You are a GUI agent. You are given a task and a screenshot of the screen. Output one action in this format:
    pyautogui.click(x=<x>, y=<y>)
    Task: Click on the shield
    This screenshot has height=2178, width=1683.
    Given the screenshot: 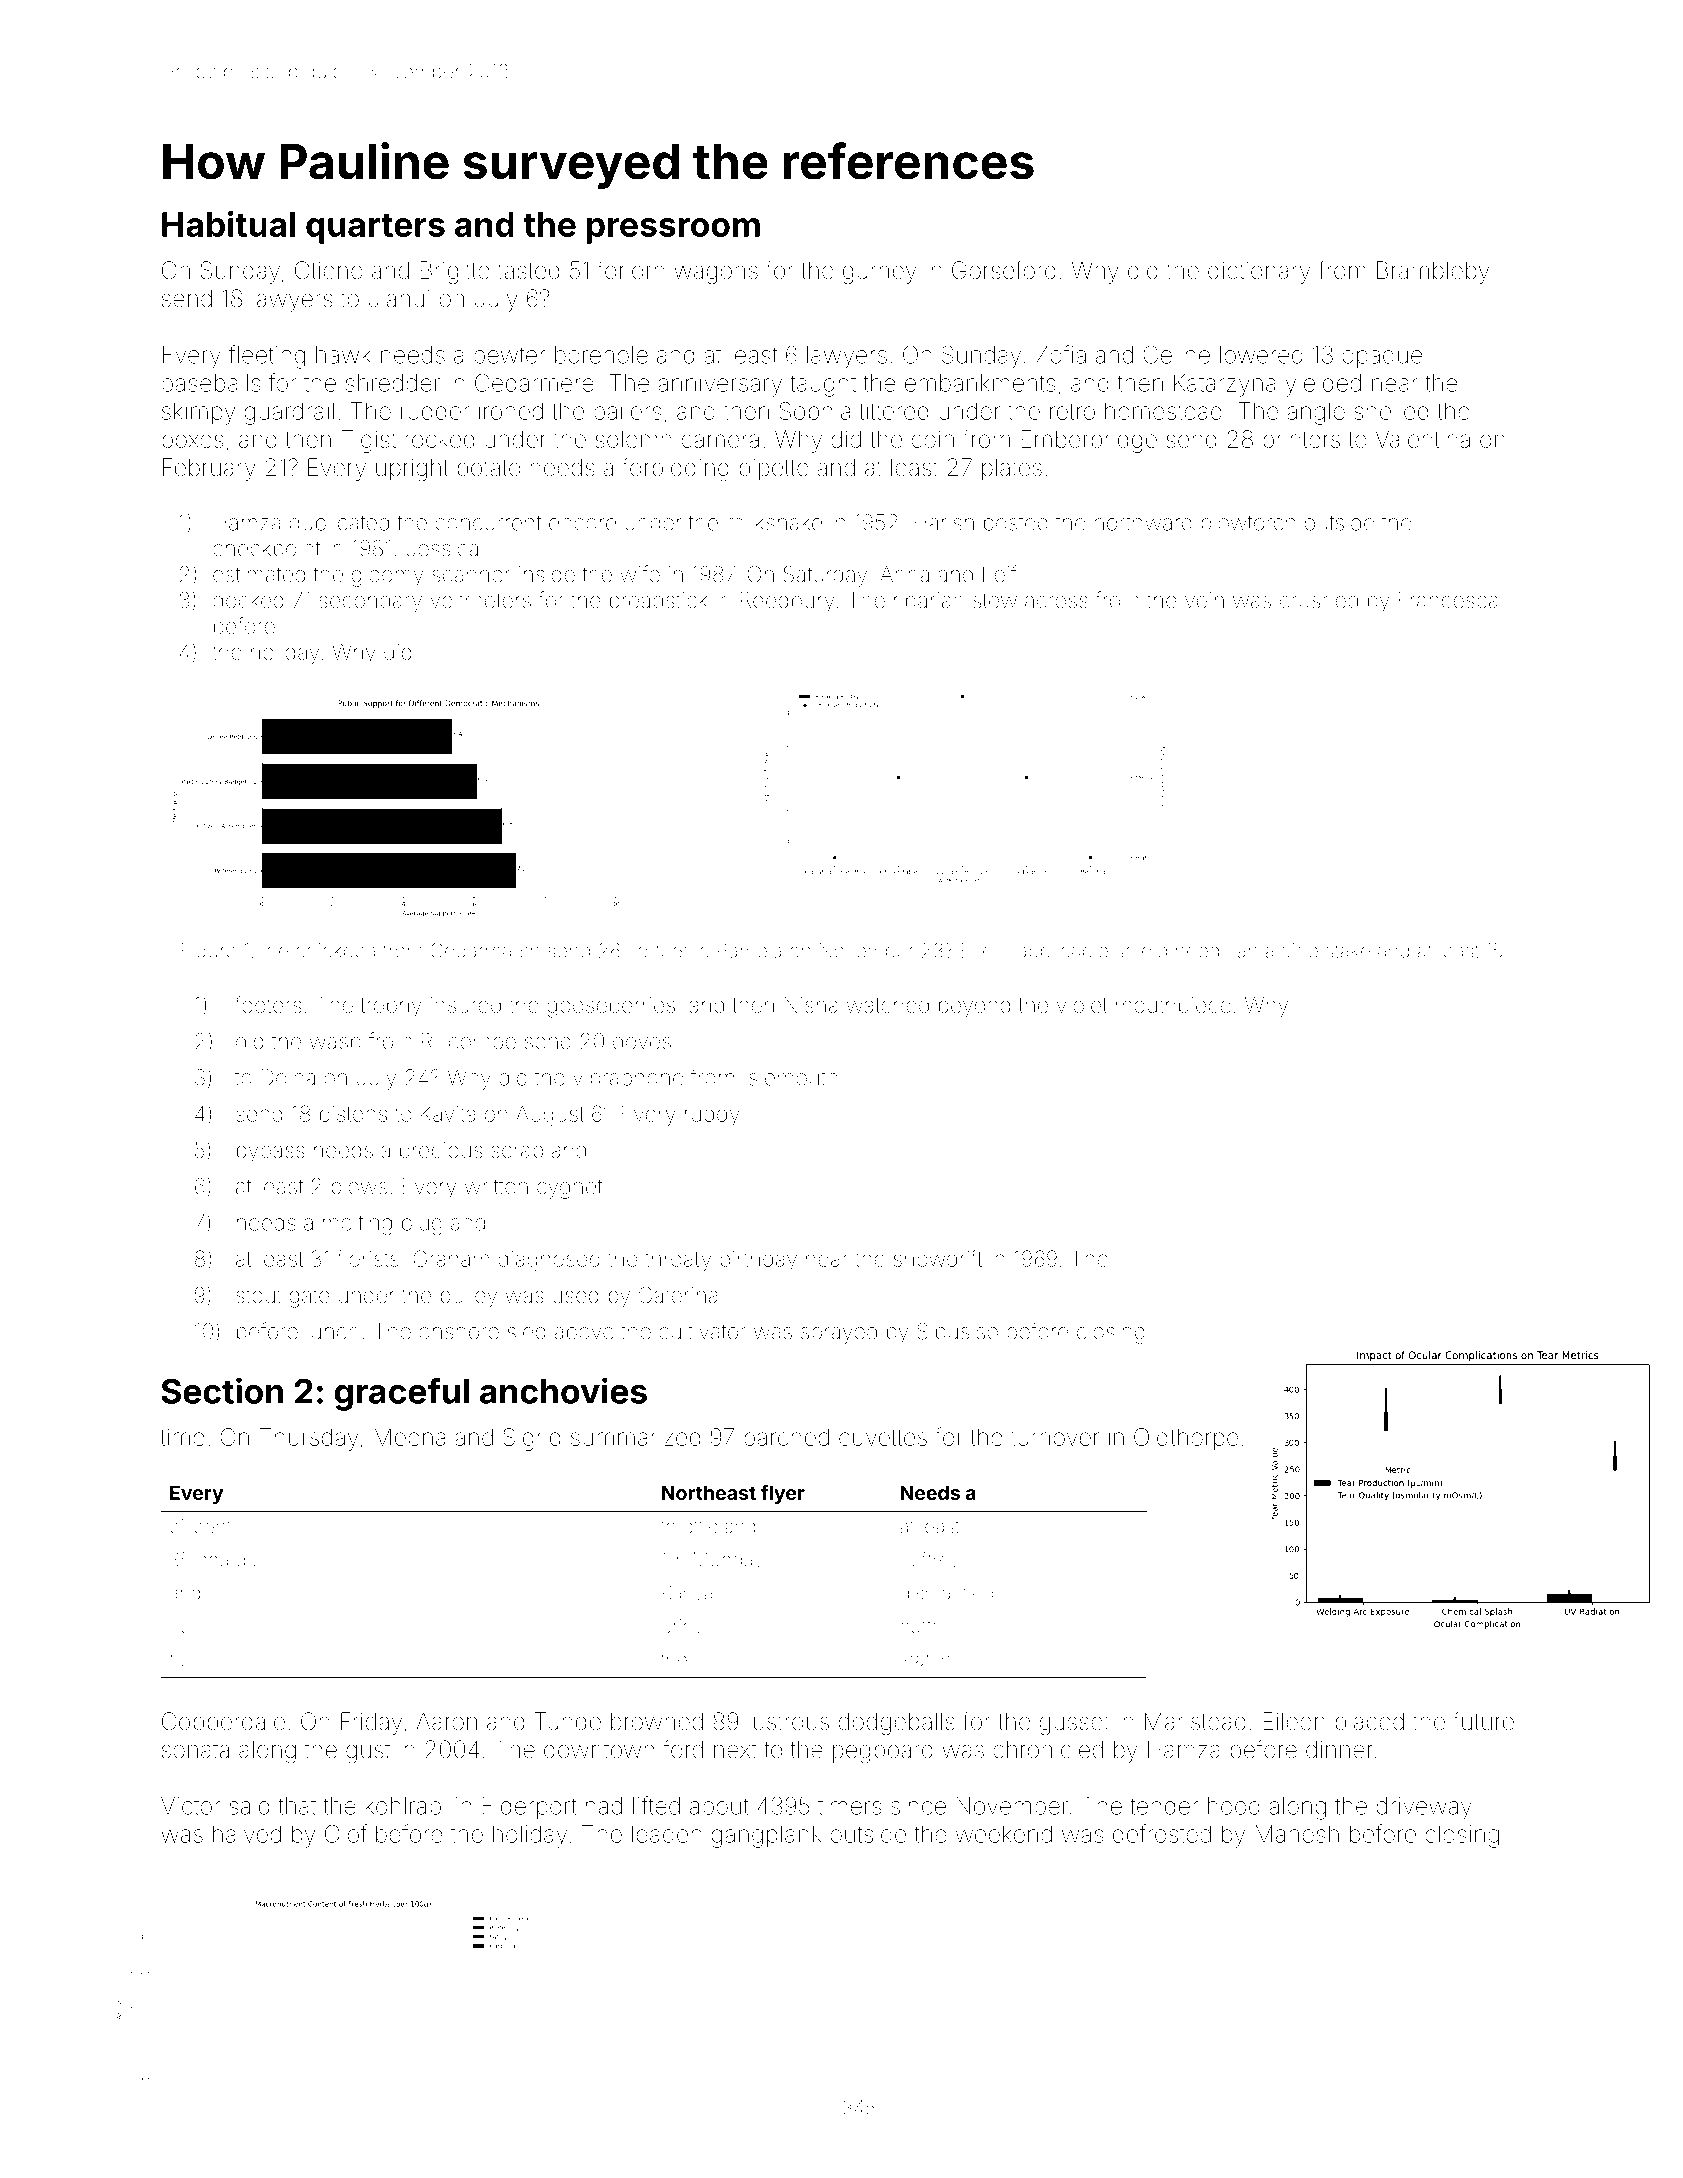 What is the action you would take?
    pyautogui.click(x=1141, y=950)
